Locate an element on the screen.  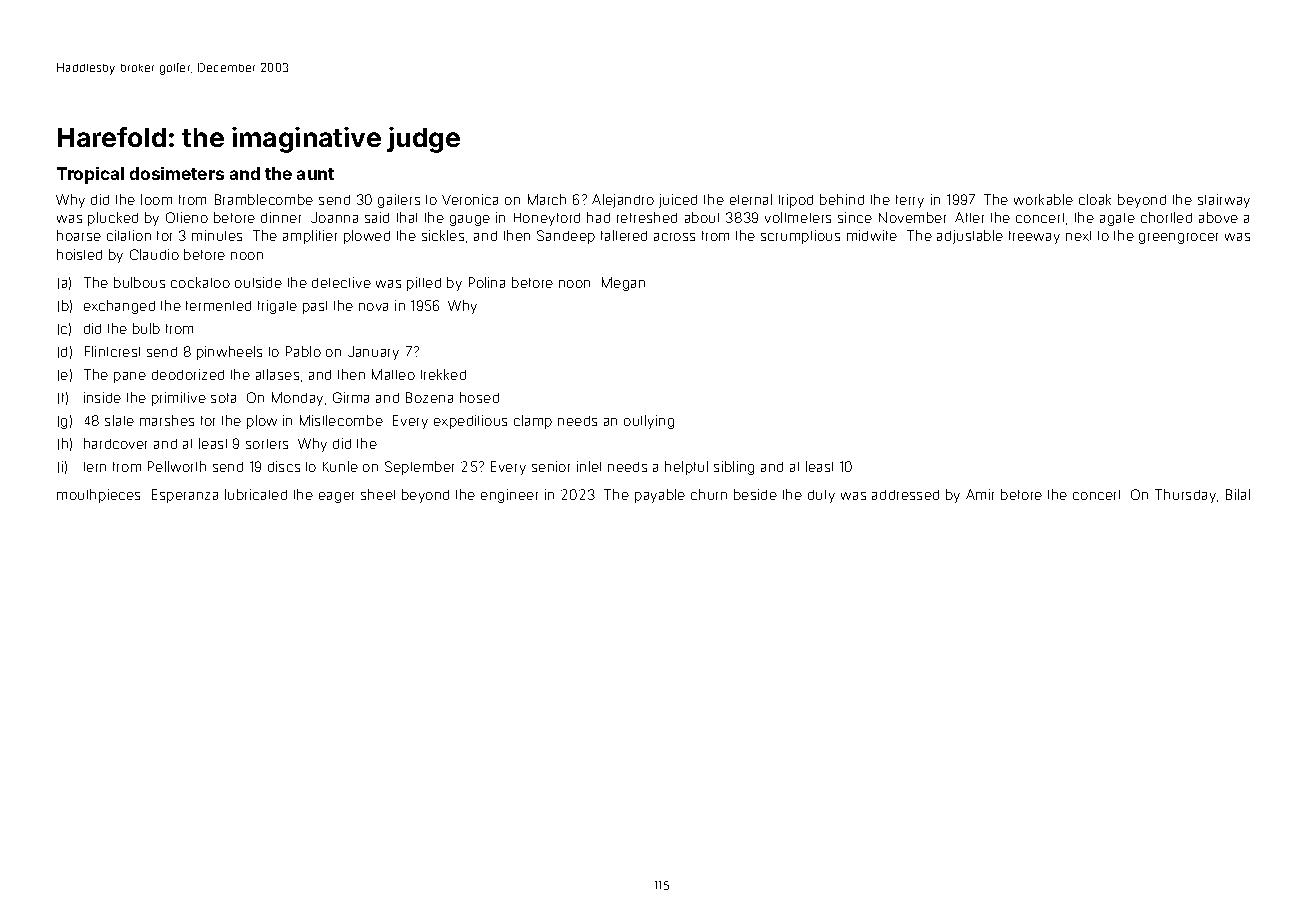
past is located at coordinates (315, 307).
